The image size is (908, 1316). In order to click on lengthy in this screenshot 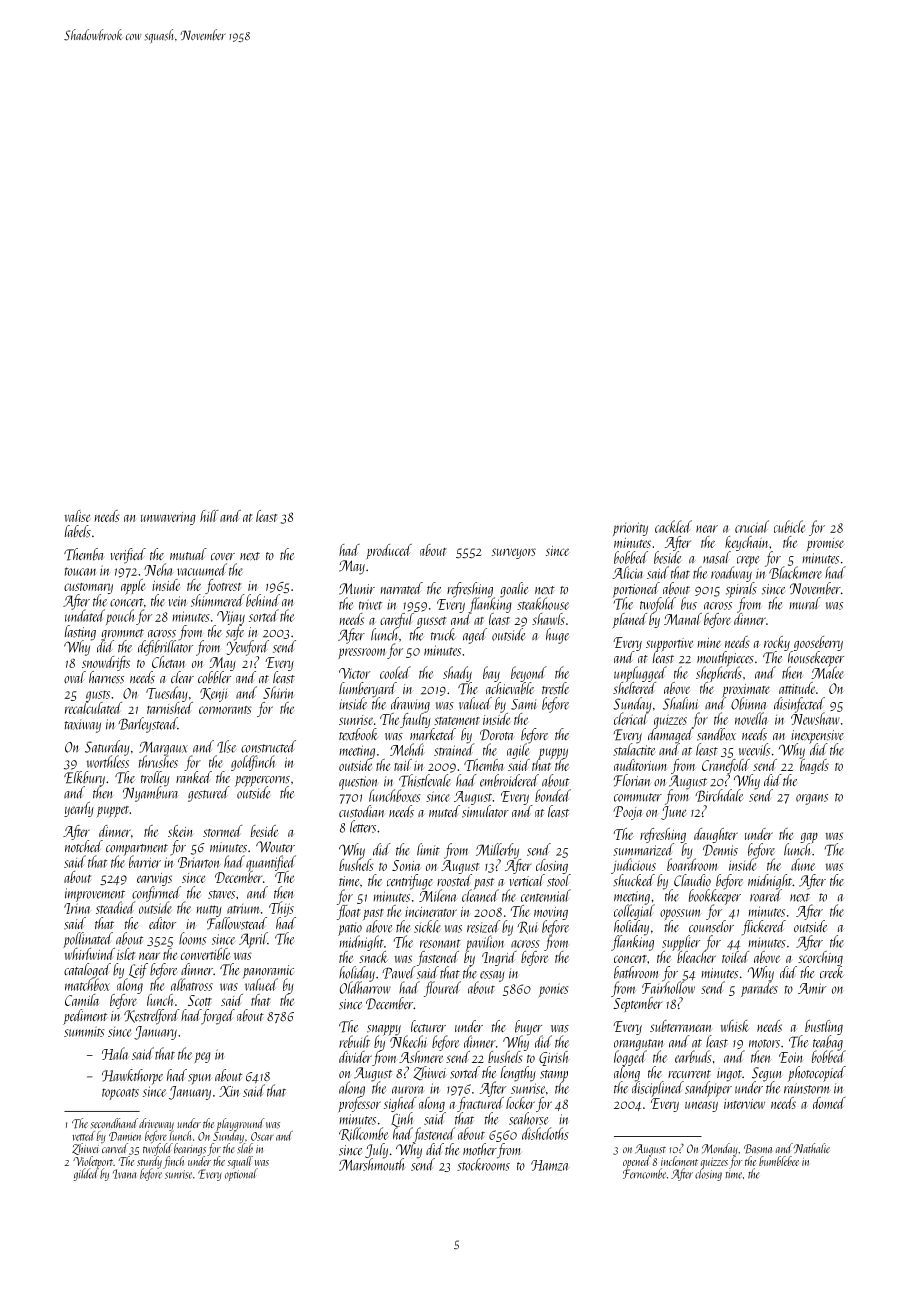, I will do `click(518, 1074)`.
